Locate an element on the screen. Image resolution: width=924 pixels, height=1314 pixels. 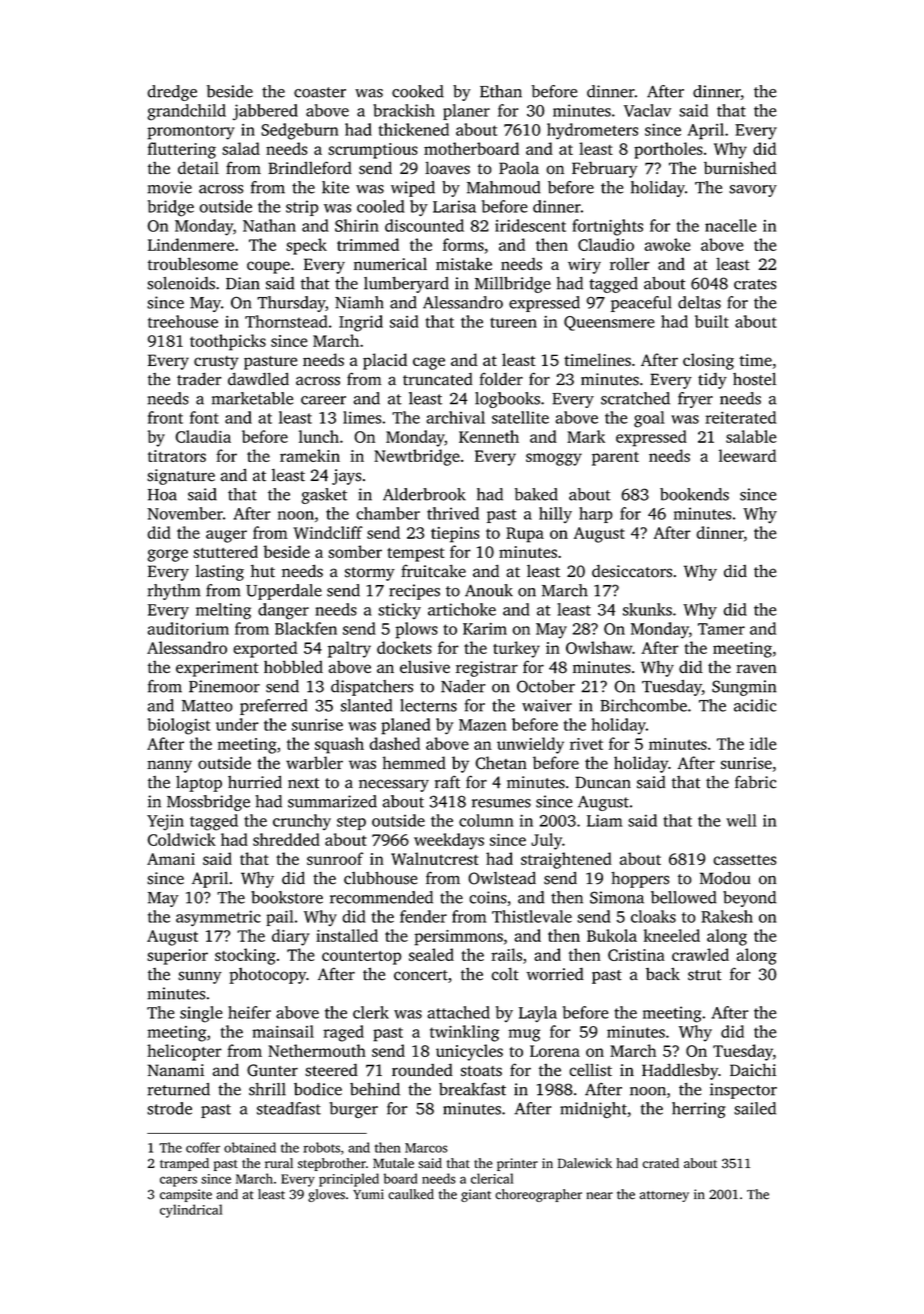
Lindenmere is located at coordinates (191, 244).
